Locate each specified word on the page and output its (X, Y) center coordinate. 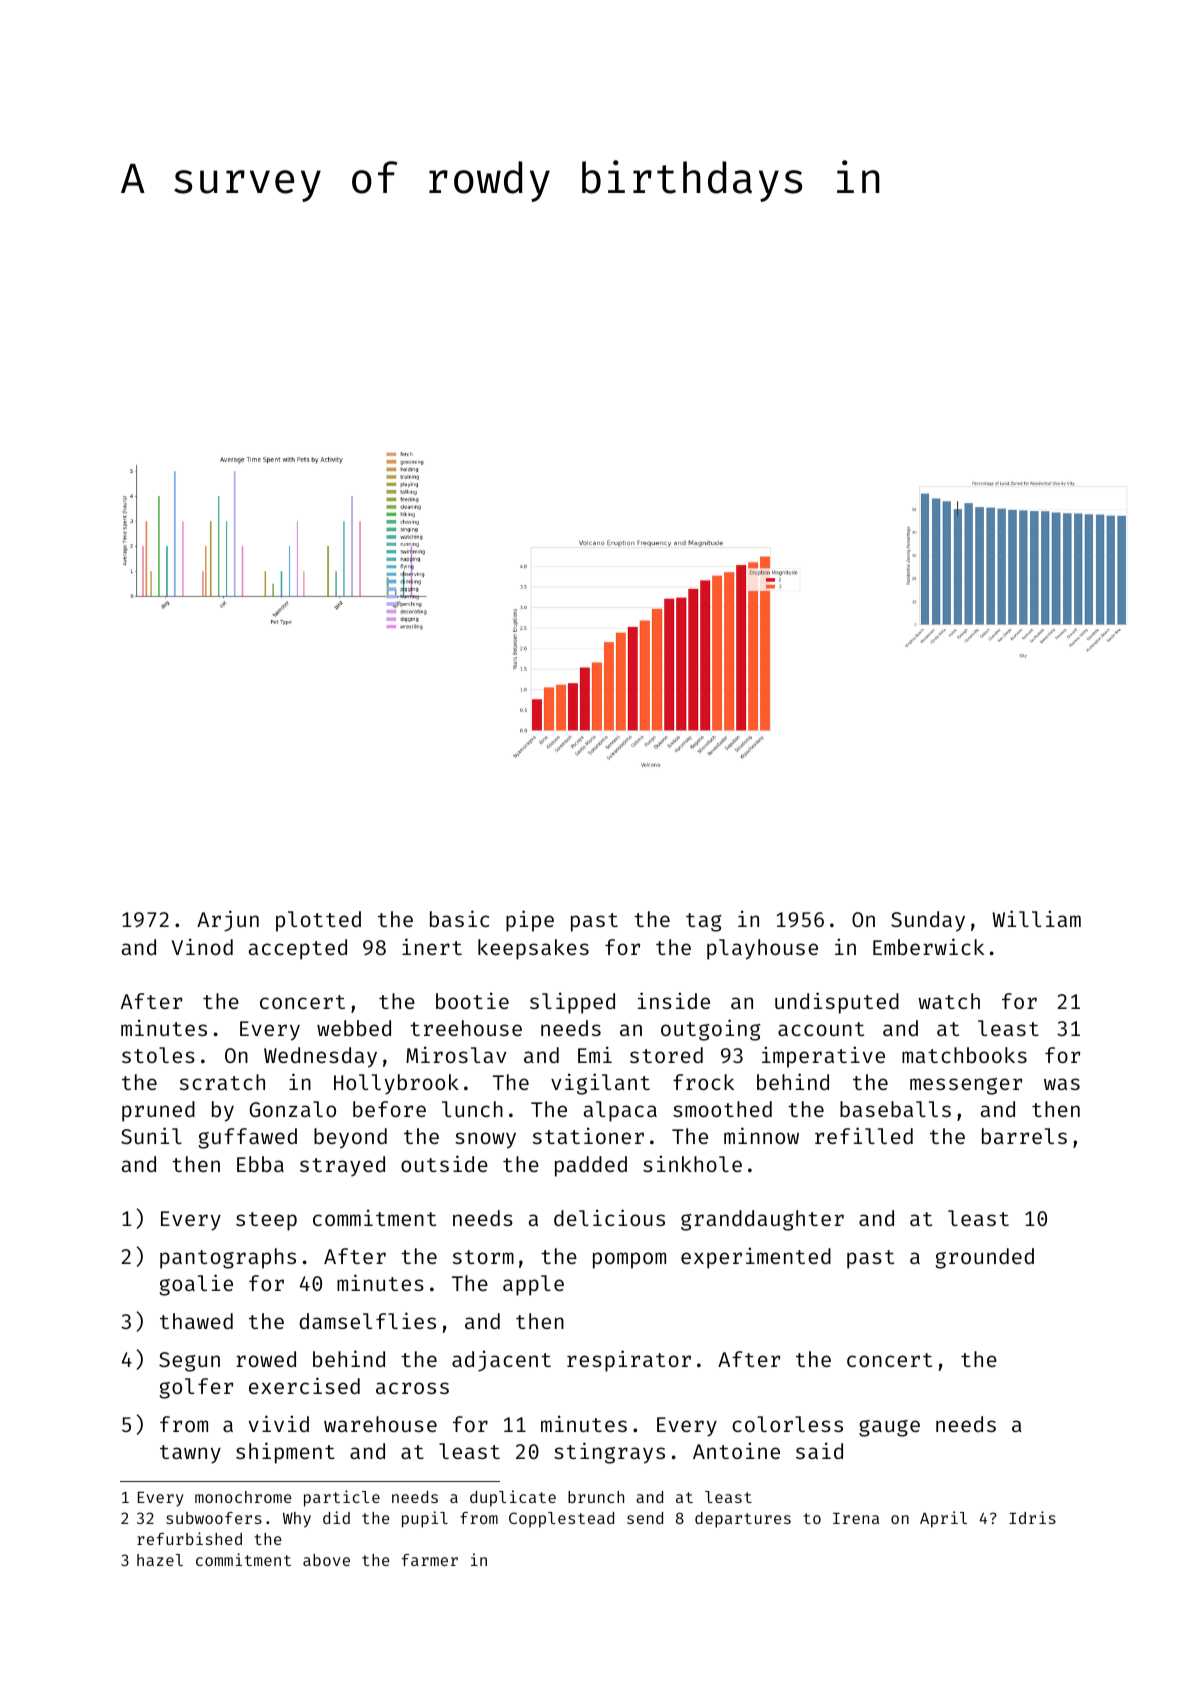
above (326, 1560)
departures (743, 1520)
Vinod (202, 946)
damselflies (367, 1320)
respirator (629, 1361)
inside (674, 1000)
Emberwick (928, 946)
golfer (196, 1388)
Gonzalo (292, 1109)
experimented (756, 1258)
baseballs (895, 1109)
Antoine (736, 1450)
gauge (889, 1428)
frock (703, 1082)
